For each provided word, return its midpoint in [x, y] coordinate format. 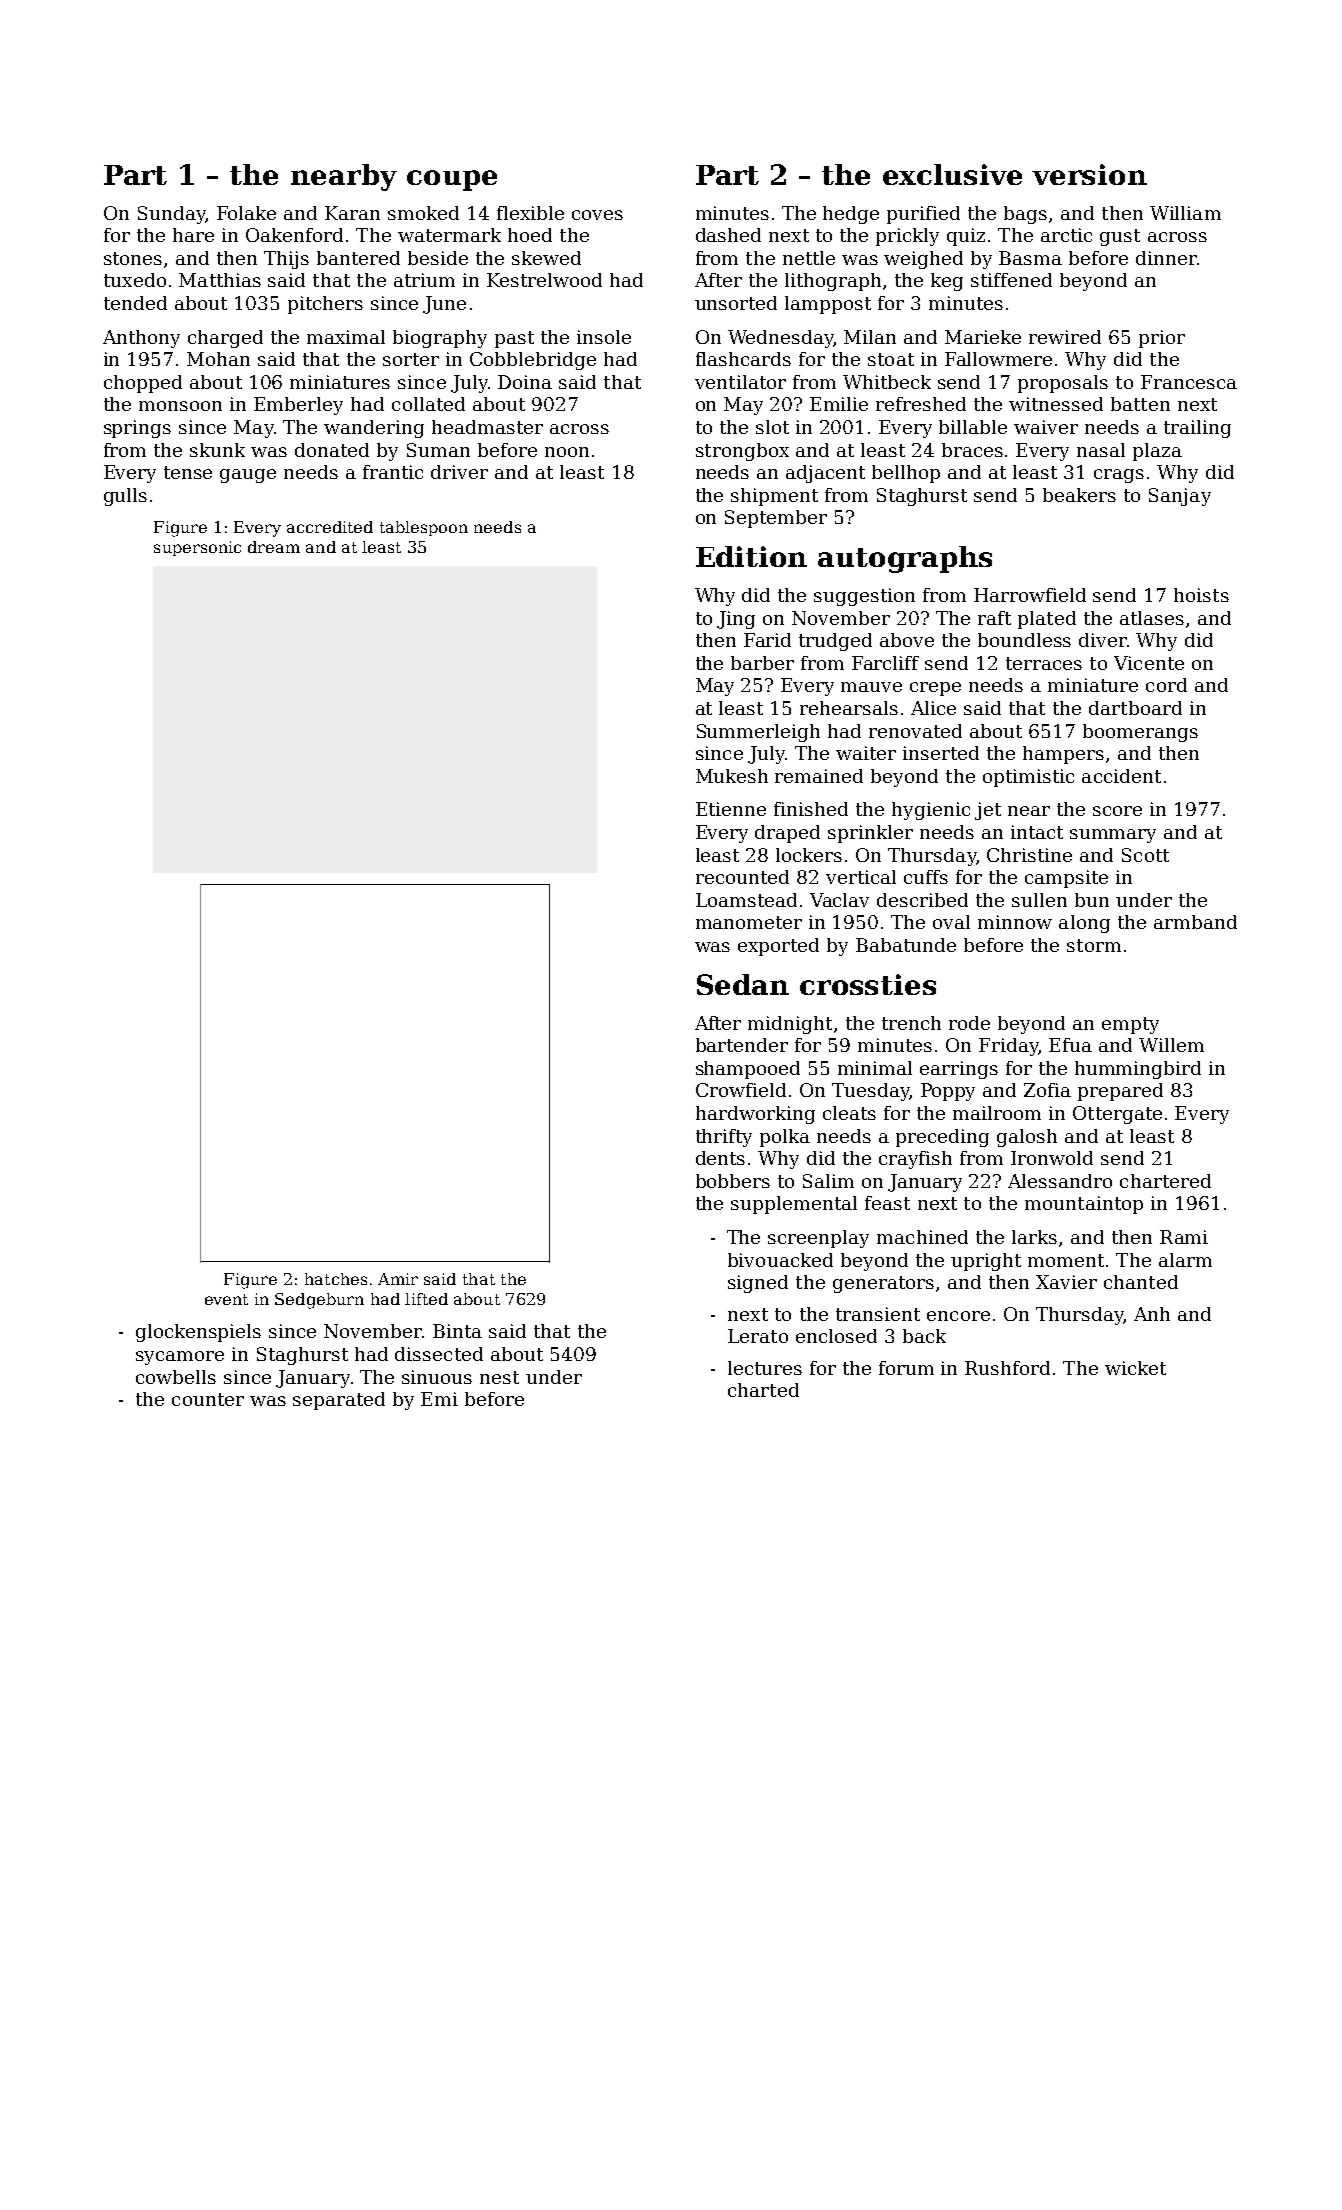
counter [208, 1399]
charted [763, 1390]
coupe [452, 180]
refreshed [921, 404]
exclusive [952, 174]
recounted [742, 877]
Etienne [731, 809]
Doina [525, 382]
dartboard [1135, 708]
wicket [1135, 1368]
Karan [352, 213]
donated [332, 450]
